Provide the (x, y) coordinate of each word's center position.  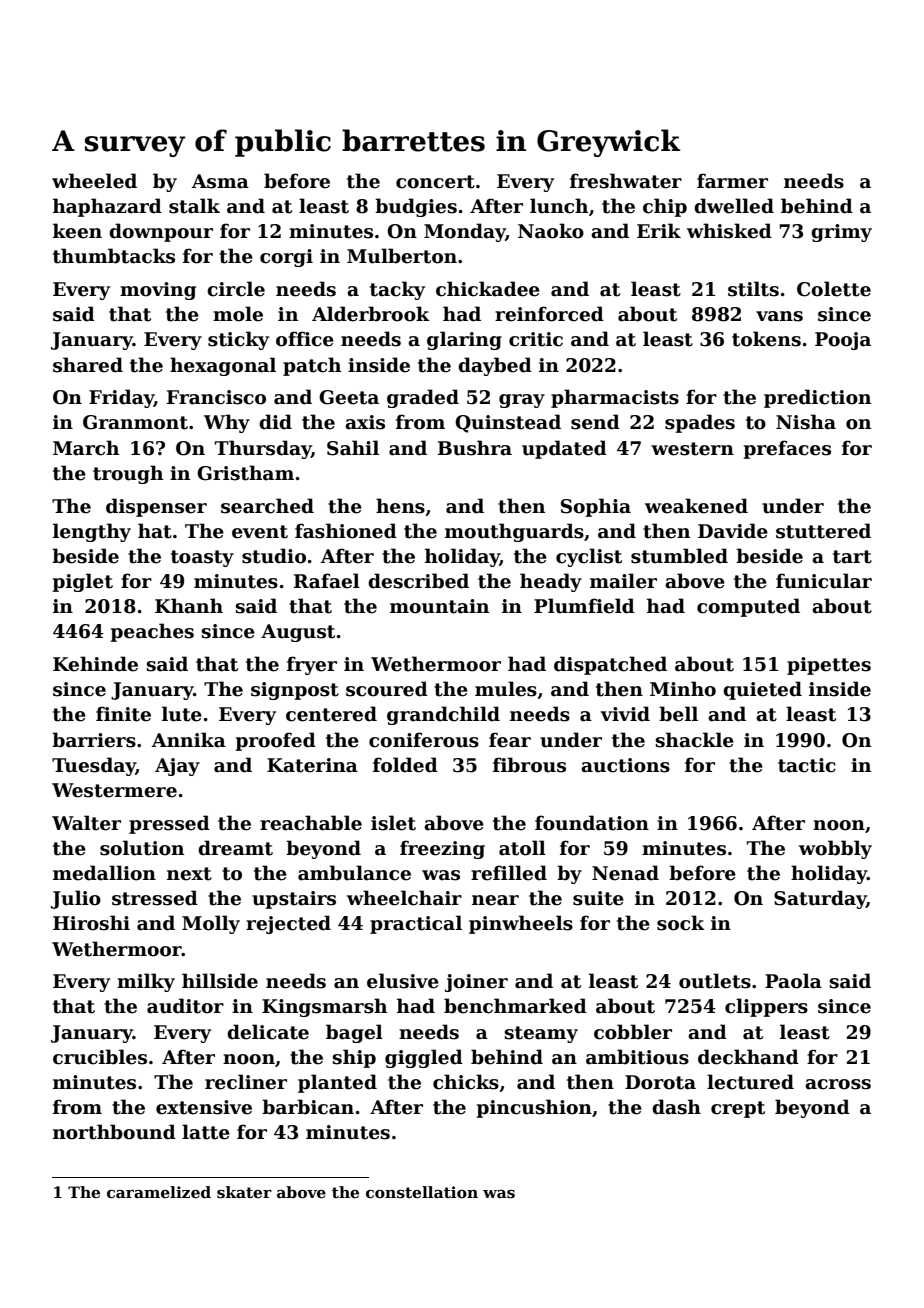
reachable (311, 823)
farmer (732, 181)
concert (435, 182)
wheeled (94, 181)
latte (206, 1132)
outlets (715, 981)
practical (416, 924)
